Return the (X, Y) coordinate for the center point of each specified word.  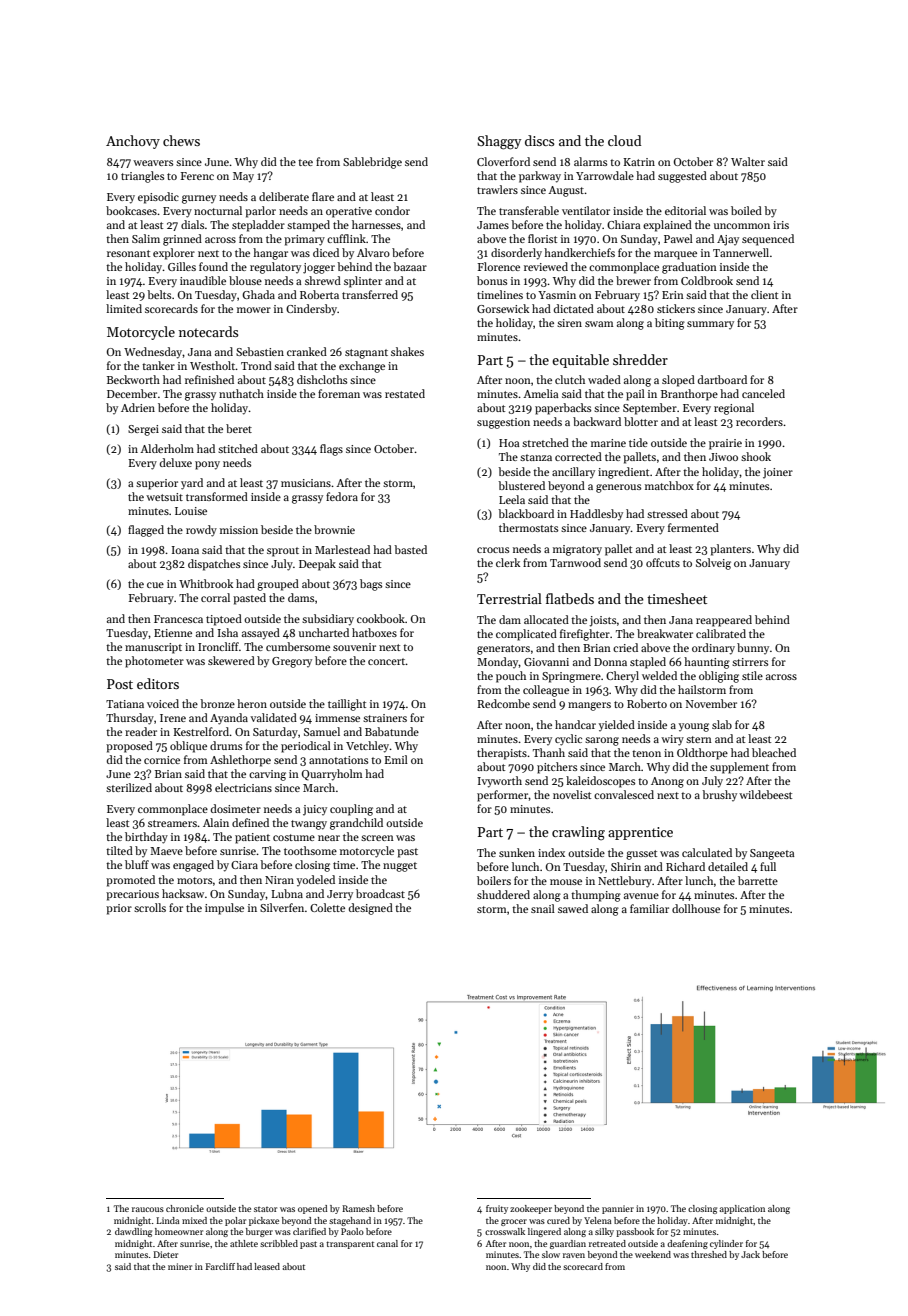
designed (371, 909)
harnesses (376, 224)
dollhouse (696, 908)
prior (119, 909)
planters (730, 550)
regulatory (275, 268)
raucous (148, 1209)
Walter (748, 161)
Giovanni (546, 662)
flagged (146, 531)
